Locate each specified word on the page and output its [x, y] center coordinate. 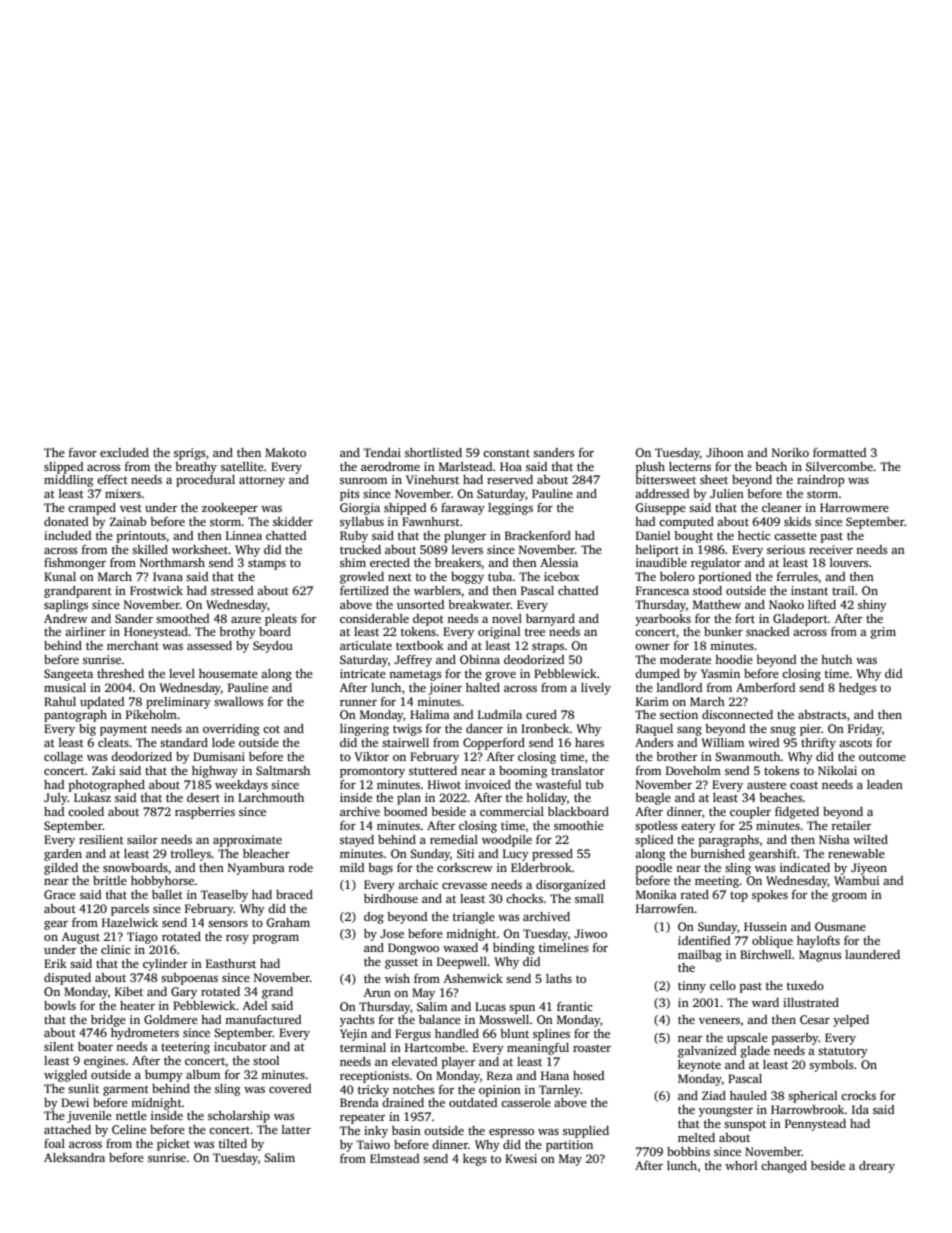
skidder [293, 521]
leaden [885, 784]
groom [849, 897]
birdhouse [391, 898]
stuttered [433, 770]
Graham [288, 922]
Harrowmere [854, 507]
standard [184, 742]
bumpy [164, 1076]
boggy [467, 578]
